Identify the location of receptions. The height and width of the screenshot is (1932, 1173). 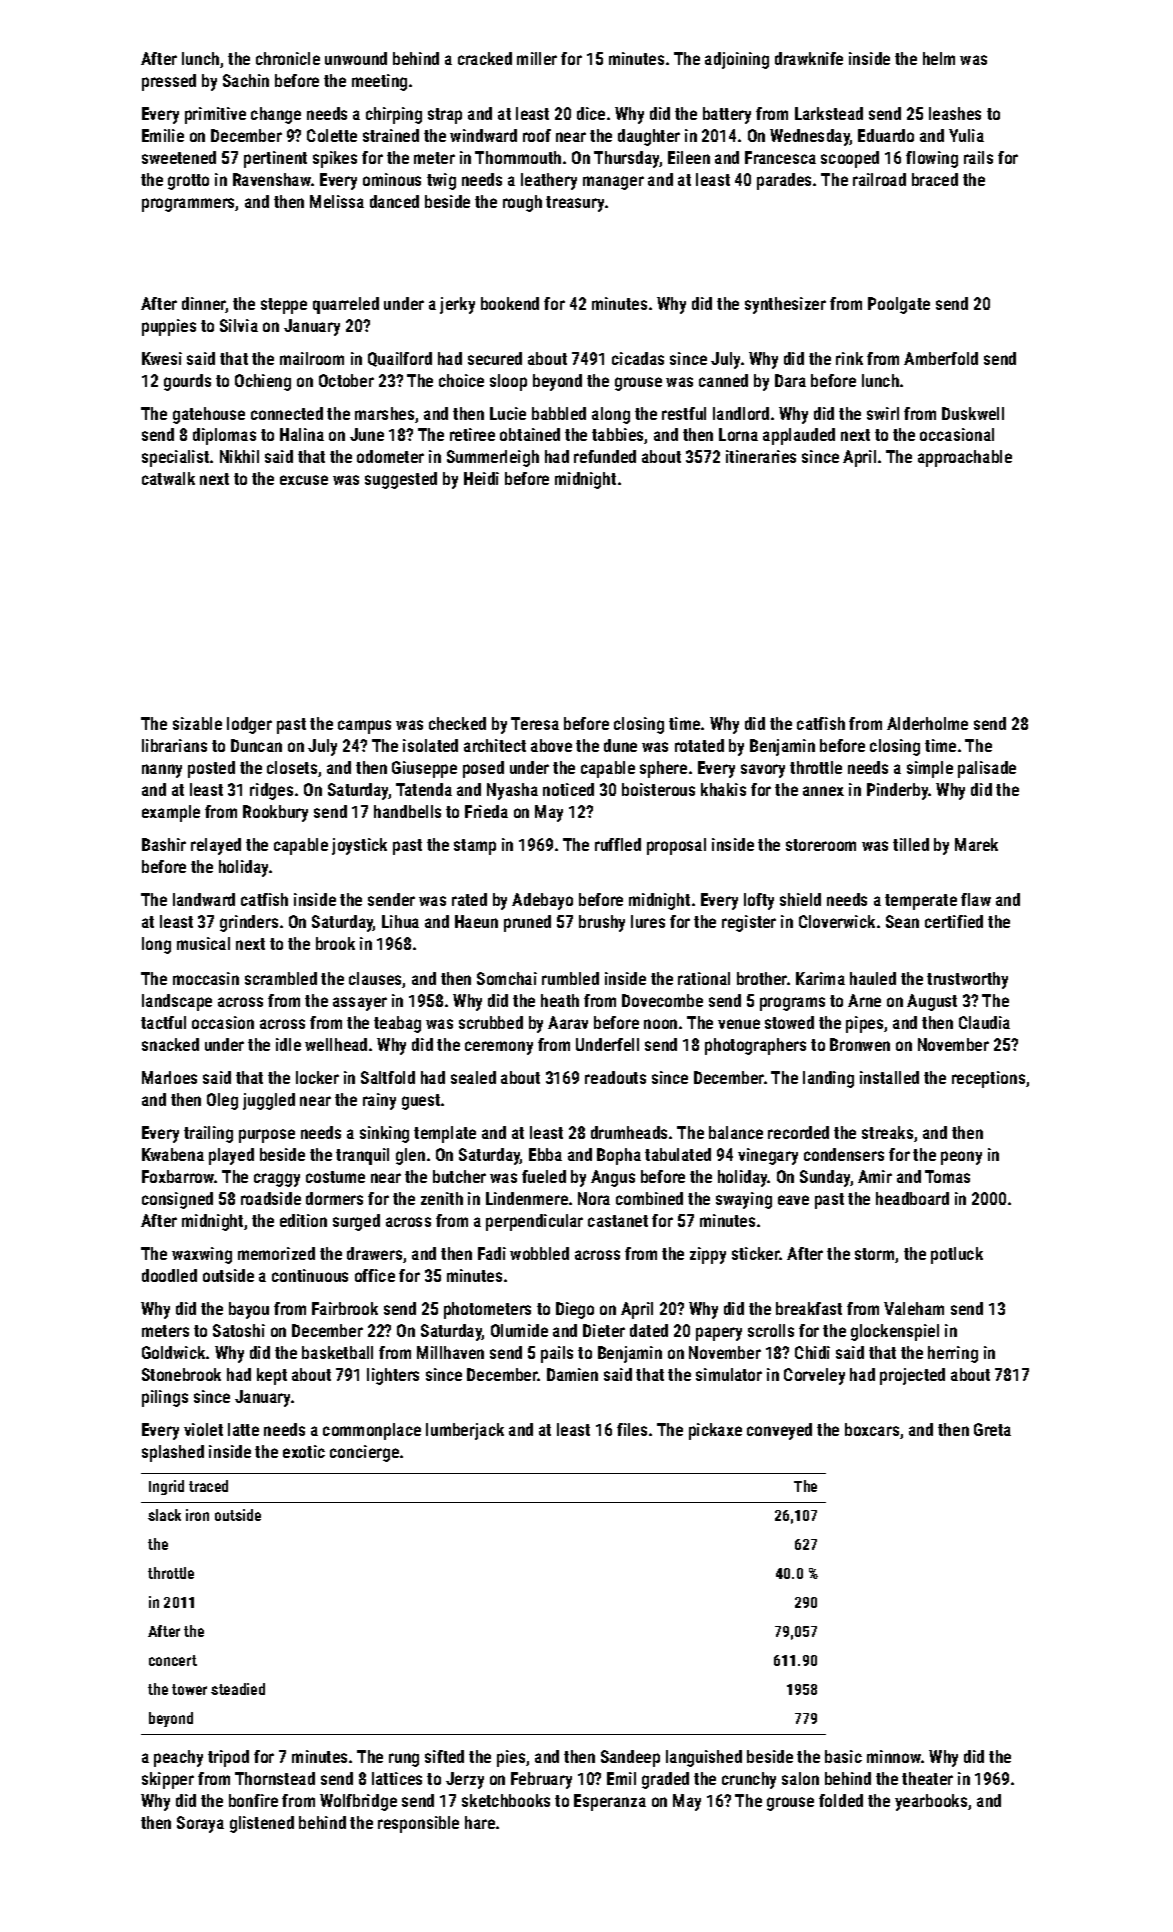
(988, 1079).
